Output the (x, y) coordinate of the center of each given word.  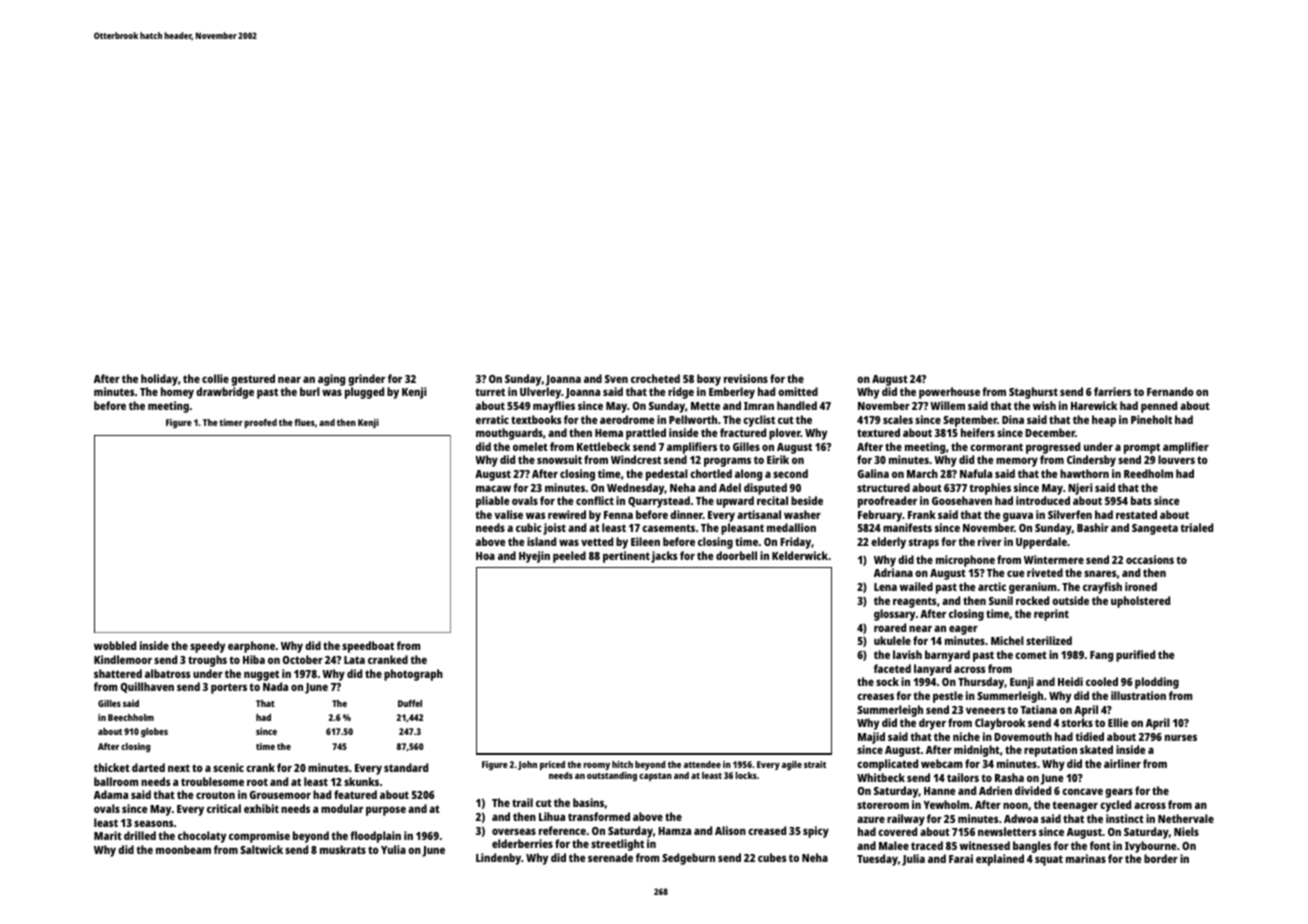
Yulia (393, 849)
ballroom (116, 781)
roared (890, 627)
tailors (963, 777)
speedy (207, 647)
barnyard (947, 656)
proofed (261, 423)
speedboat (368, 647)
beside (807, 500)
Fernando (1170, 391)
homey (177, 393)
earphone (251, 647)
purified (1135, 656)
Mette (705, 406)
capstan (655, 777)
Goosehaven (962, 500)
